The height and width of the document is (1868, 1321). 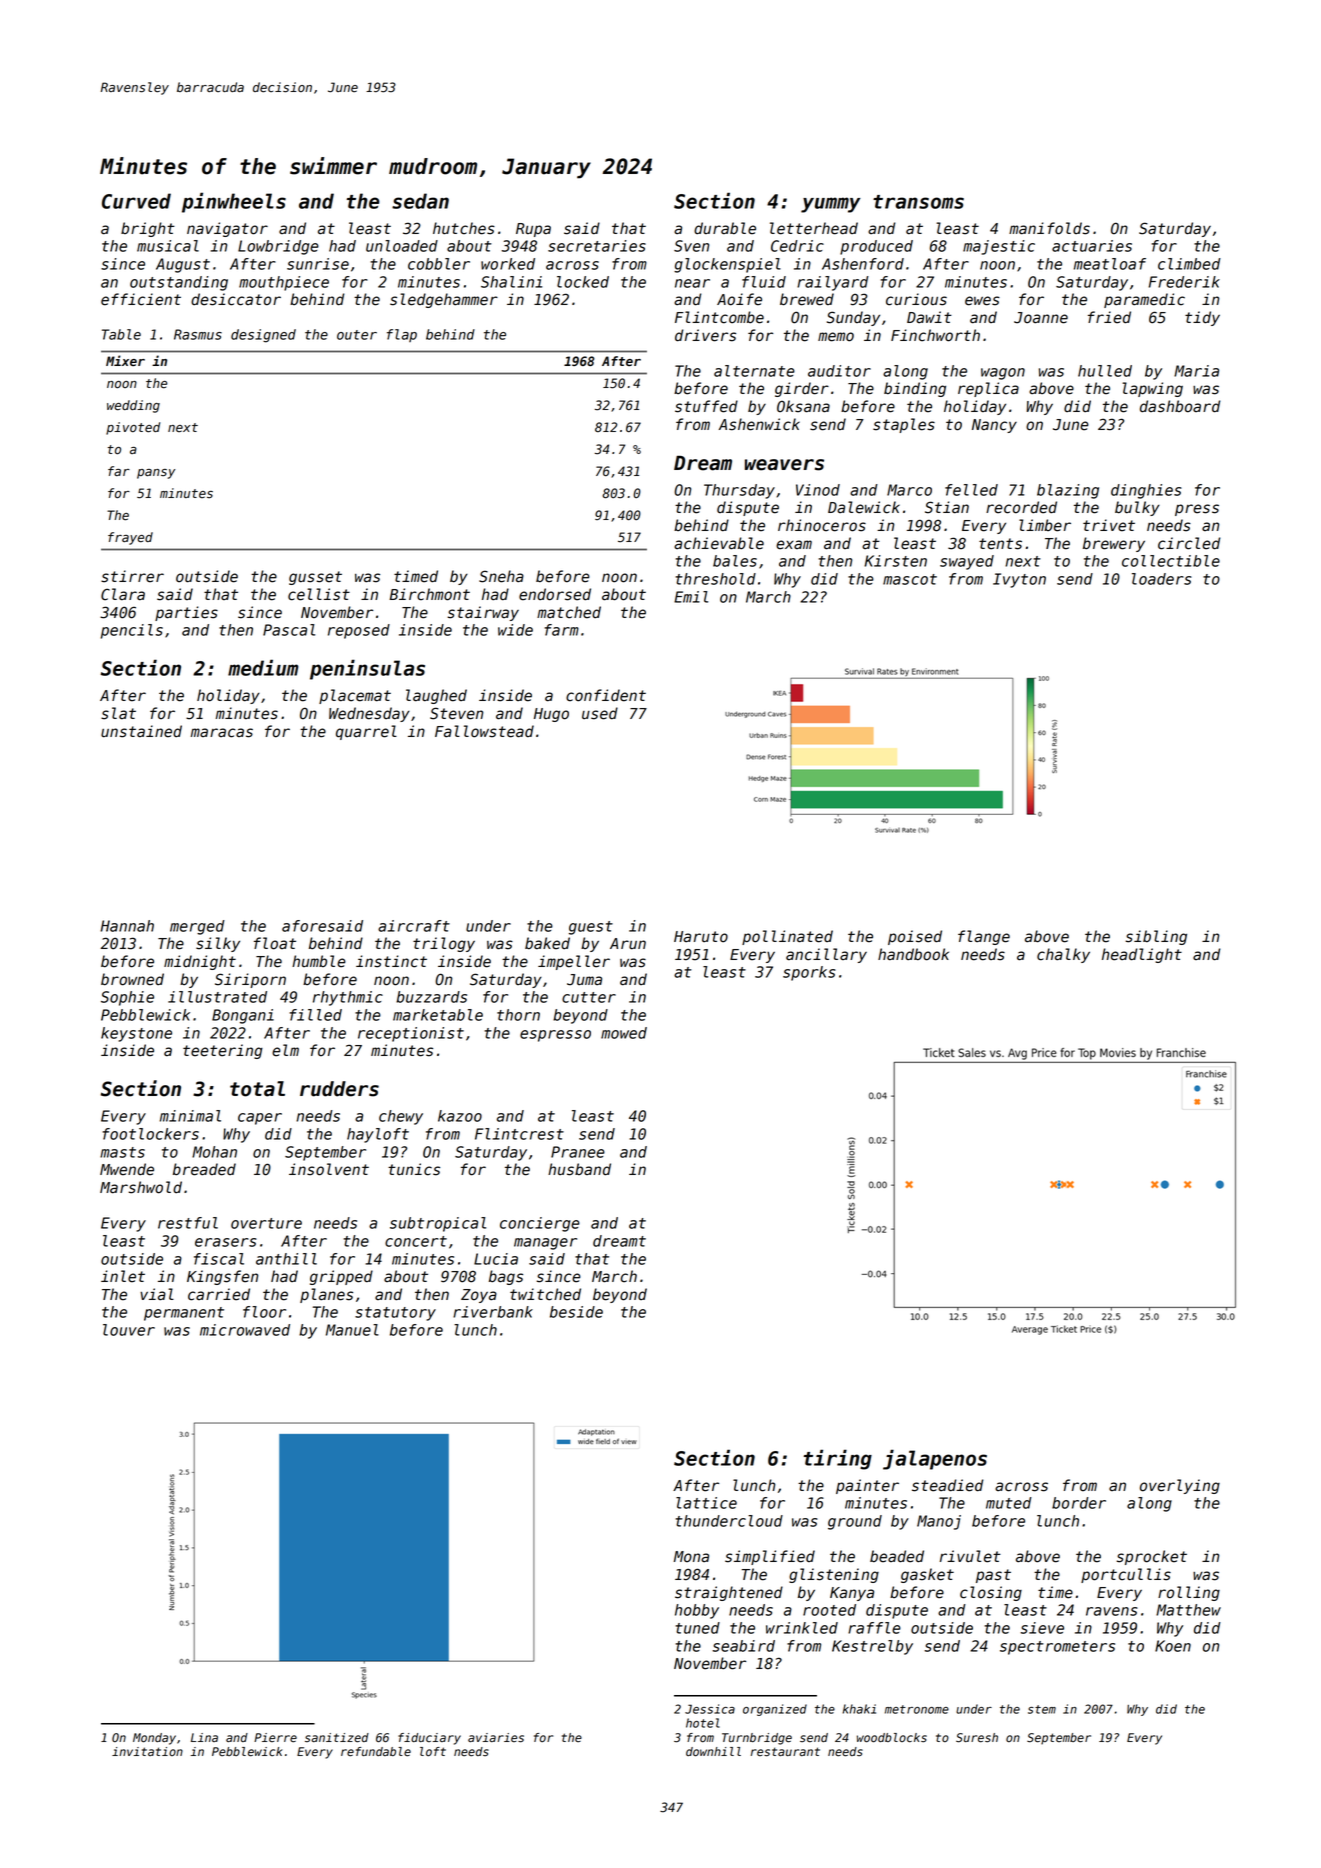 What do you see at coordinates (555, 594) in the document?
I see `endorsed` at bounding box center [555, 594].
